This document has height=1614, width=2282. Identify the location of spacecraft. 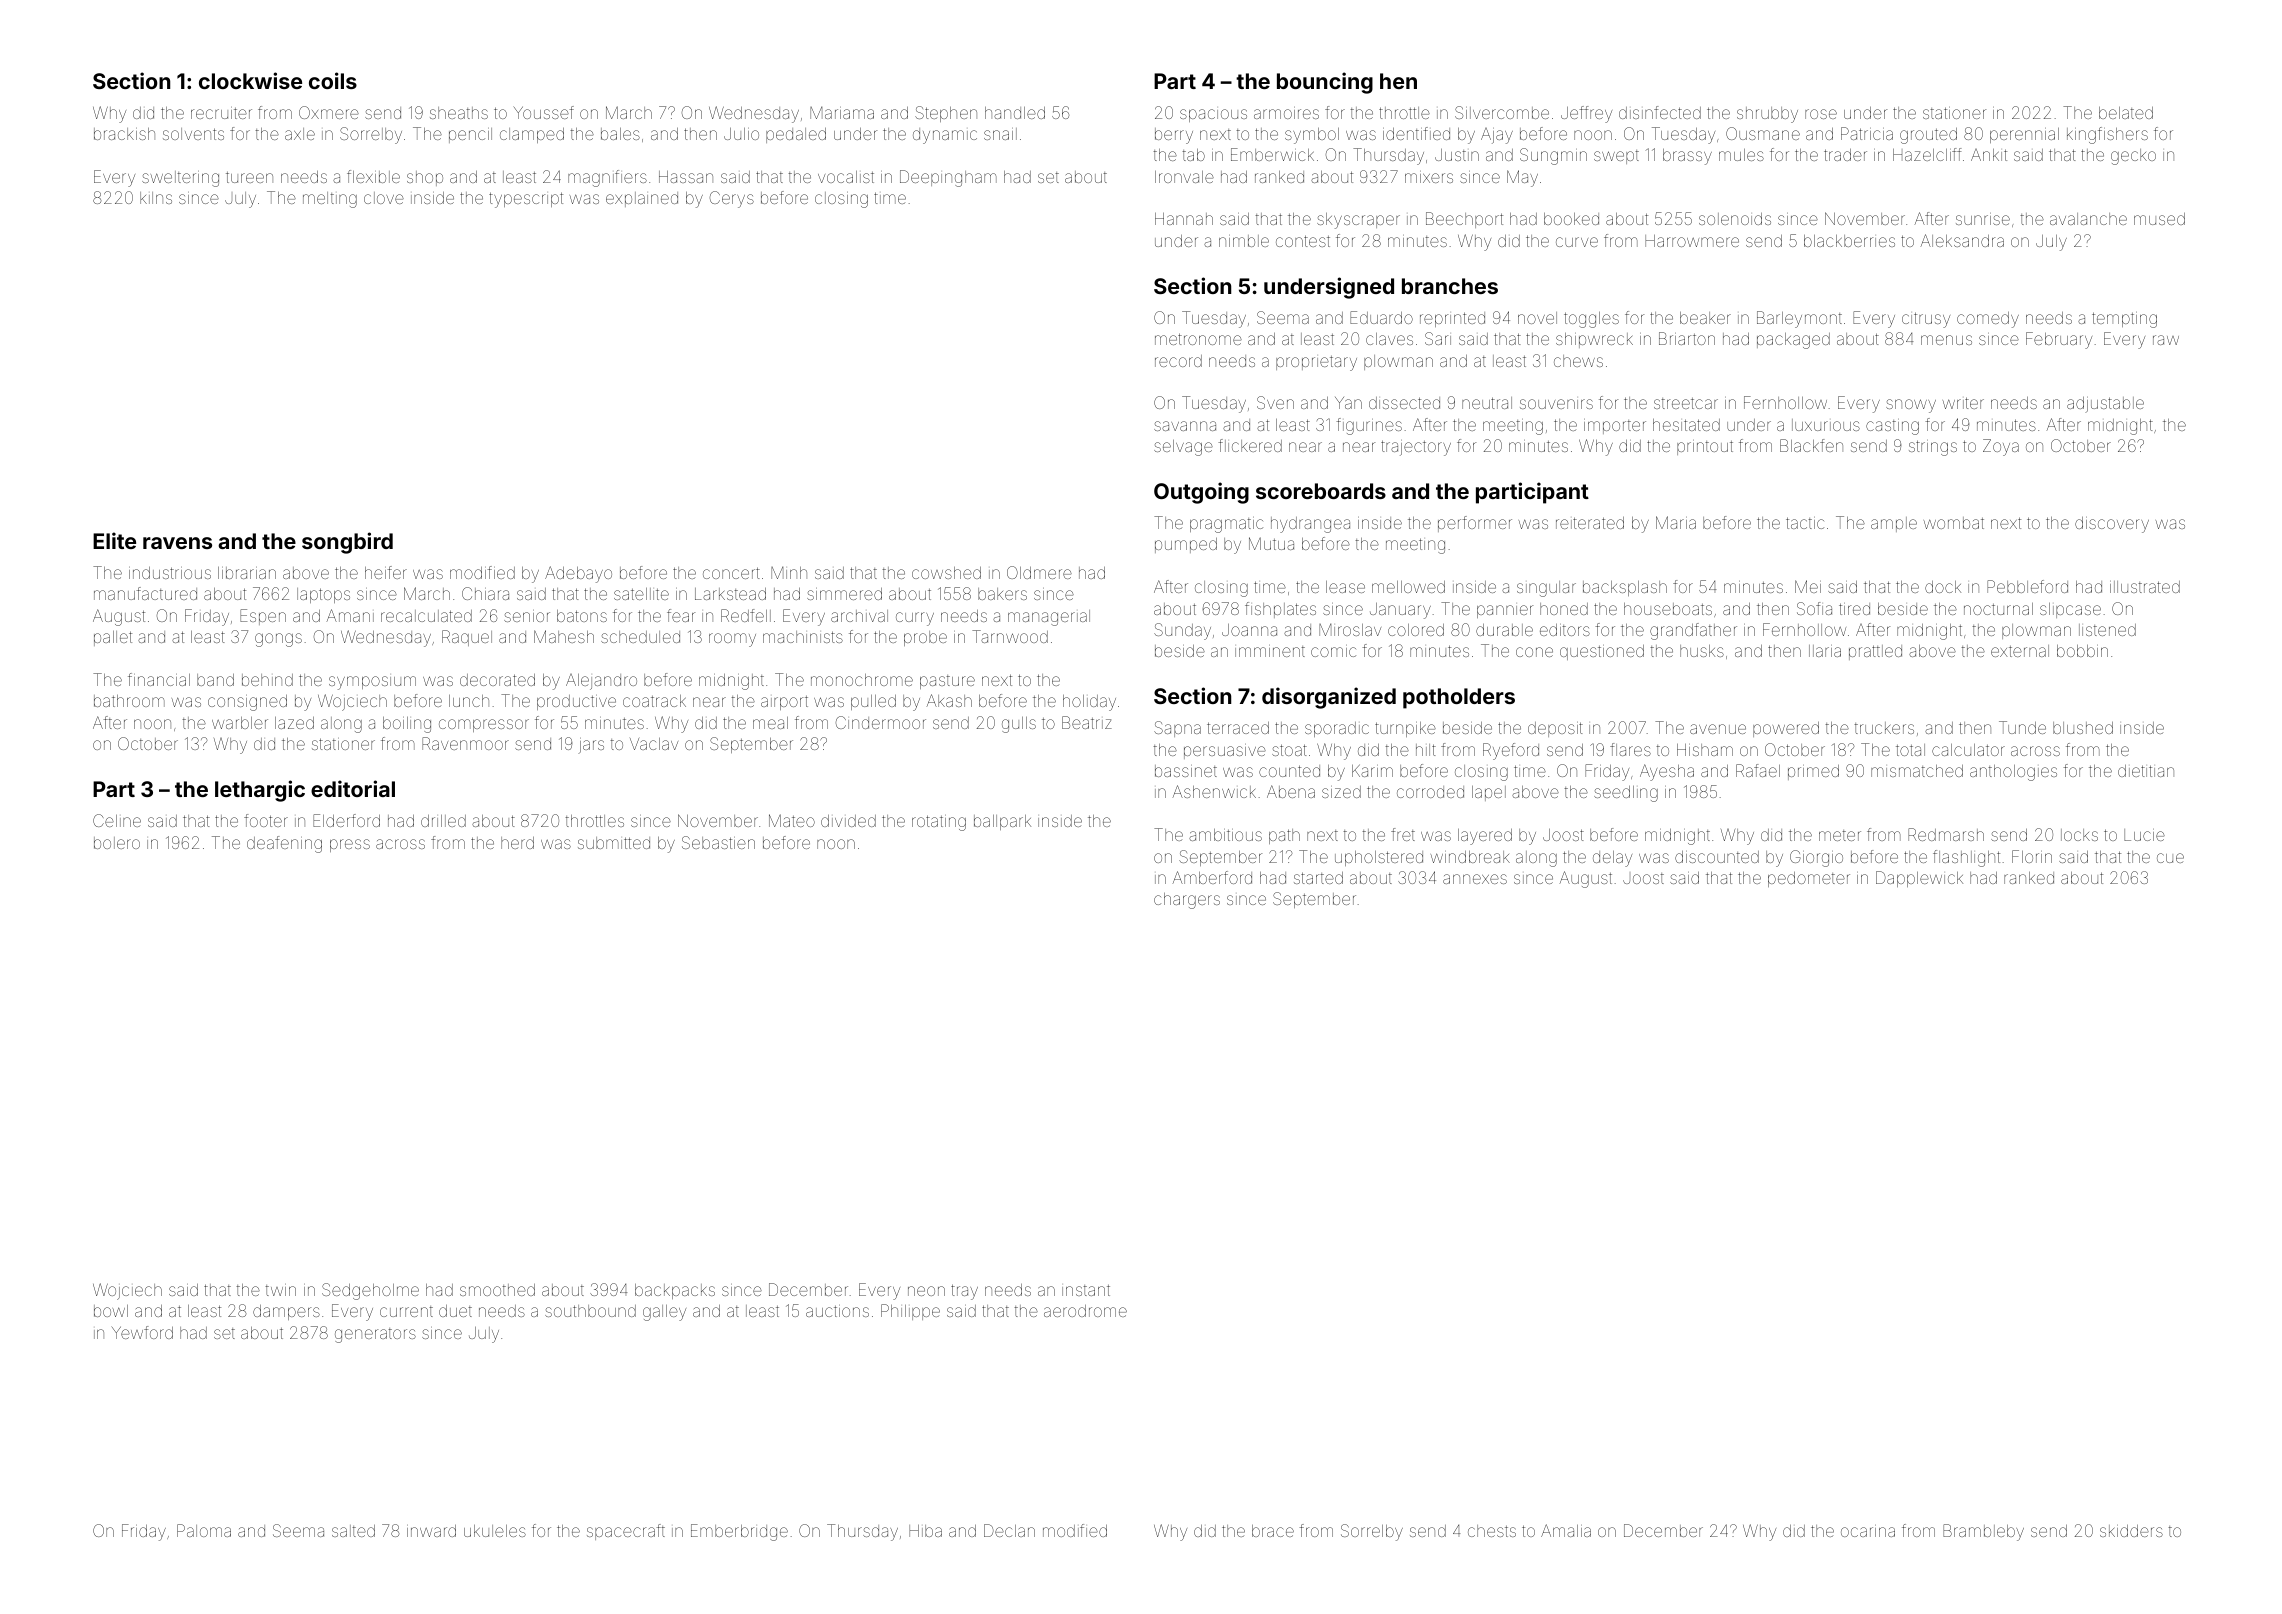
(626, 1532).
